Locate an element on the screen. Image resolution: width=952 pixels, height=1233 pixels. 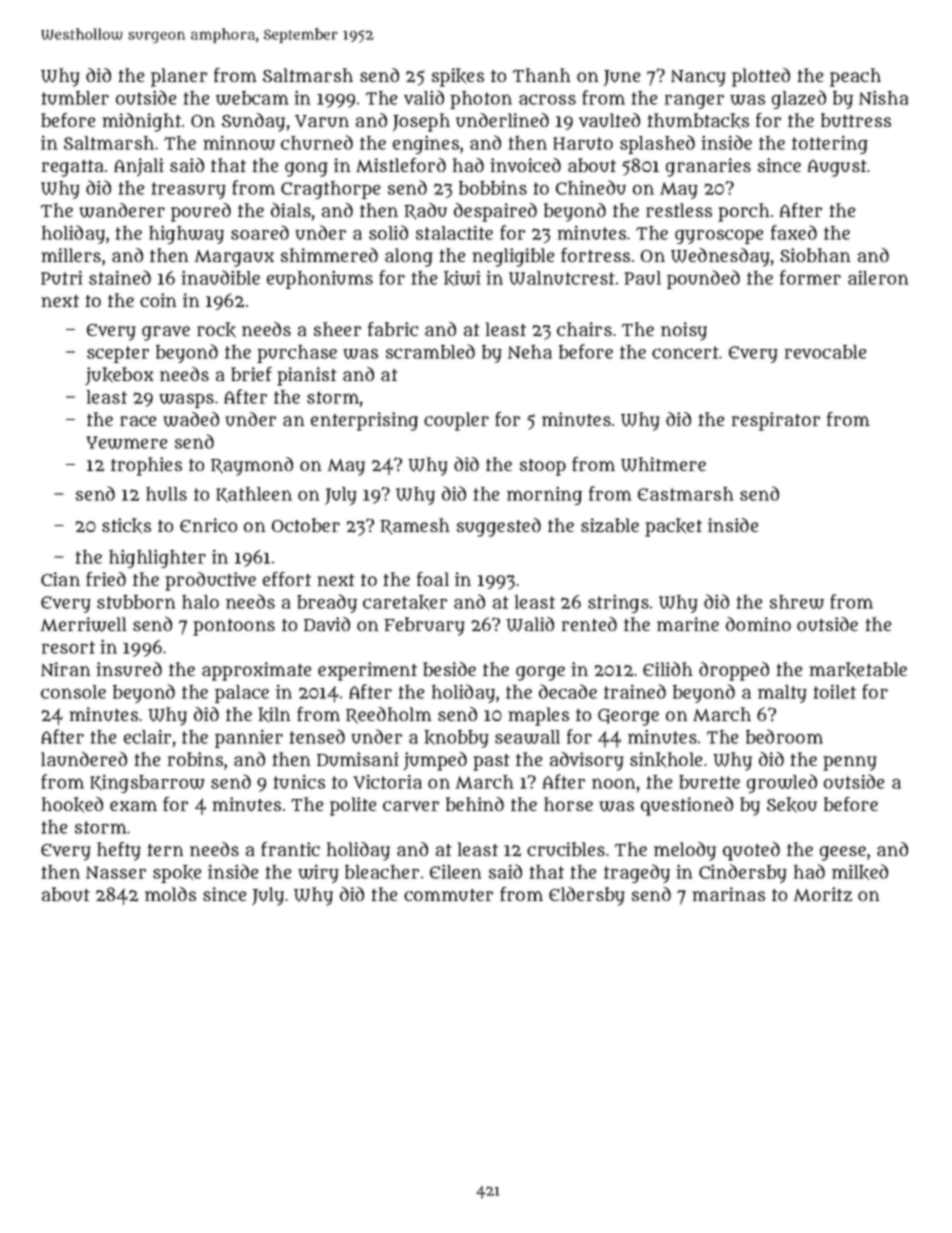
regatta is located at coordinates (72, 168).
